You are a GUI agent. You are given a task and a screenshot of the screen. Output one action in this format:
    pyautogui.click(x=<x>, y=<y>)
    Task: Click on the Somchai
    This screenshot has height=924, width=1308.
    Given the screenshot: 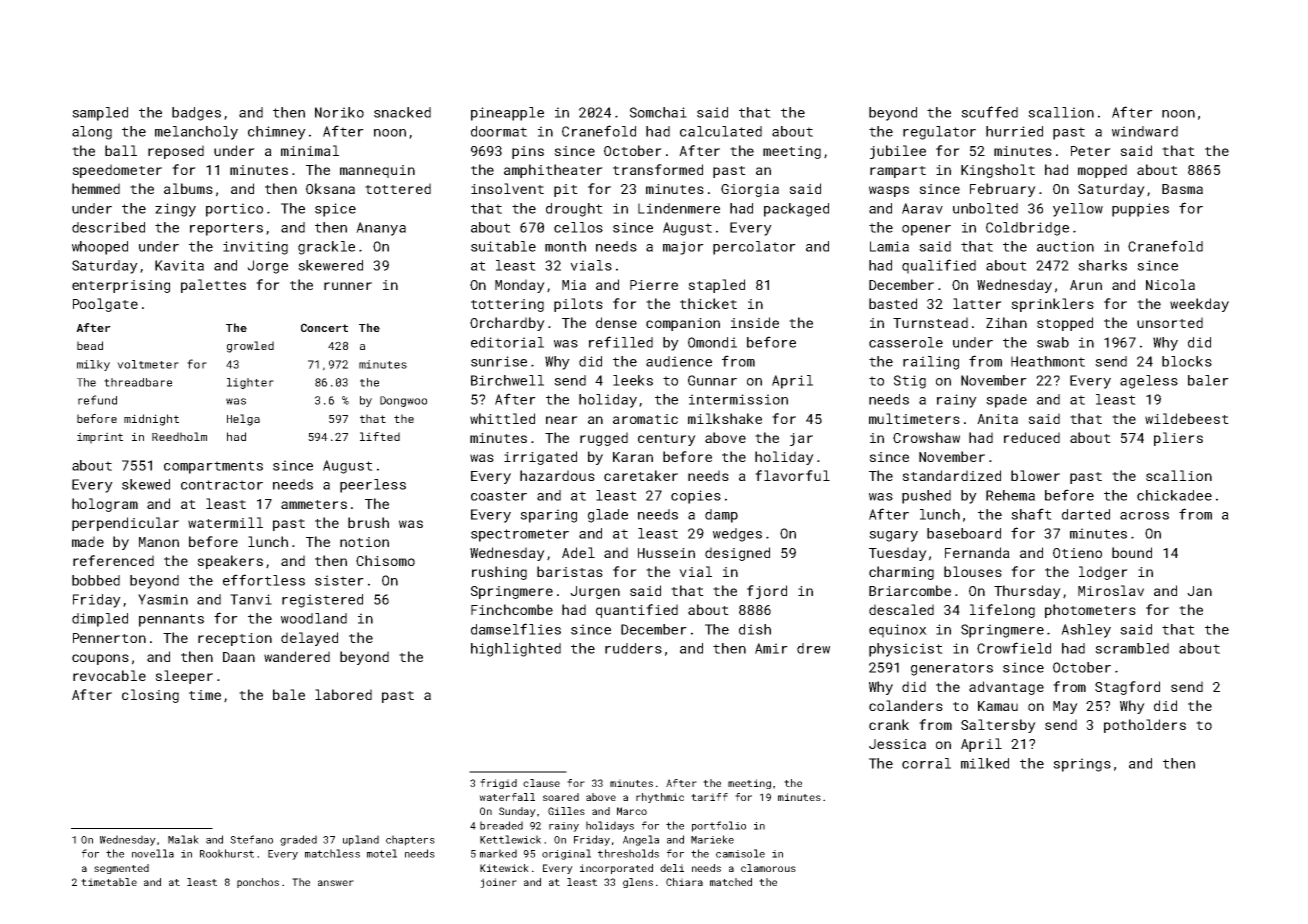 What is the action you would take?
    pyautogui.click(x=658, y=112)
